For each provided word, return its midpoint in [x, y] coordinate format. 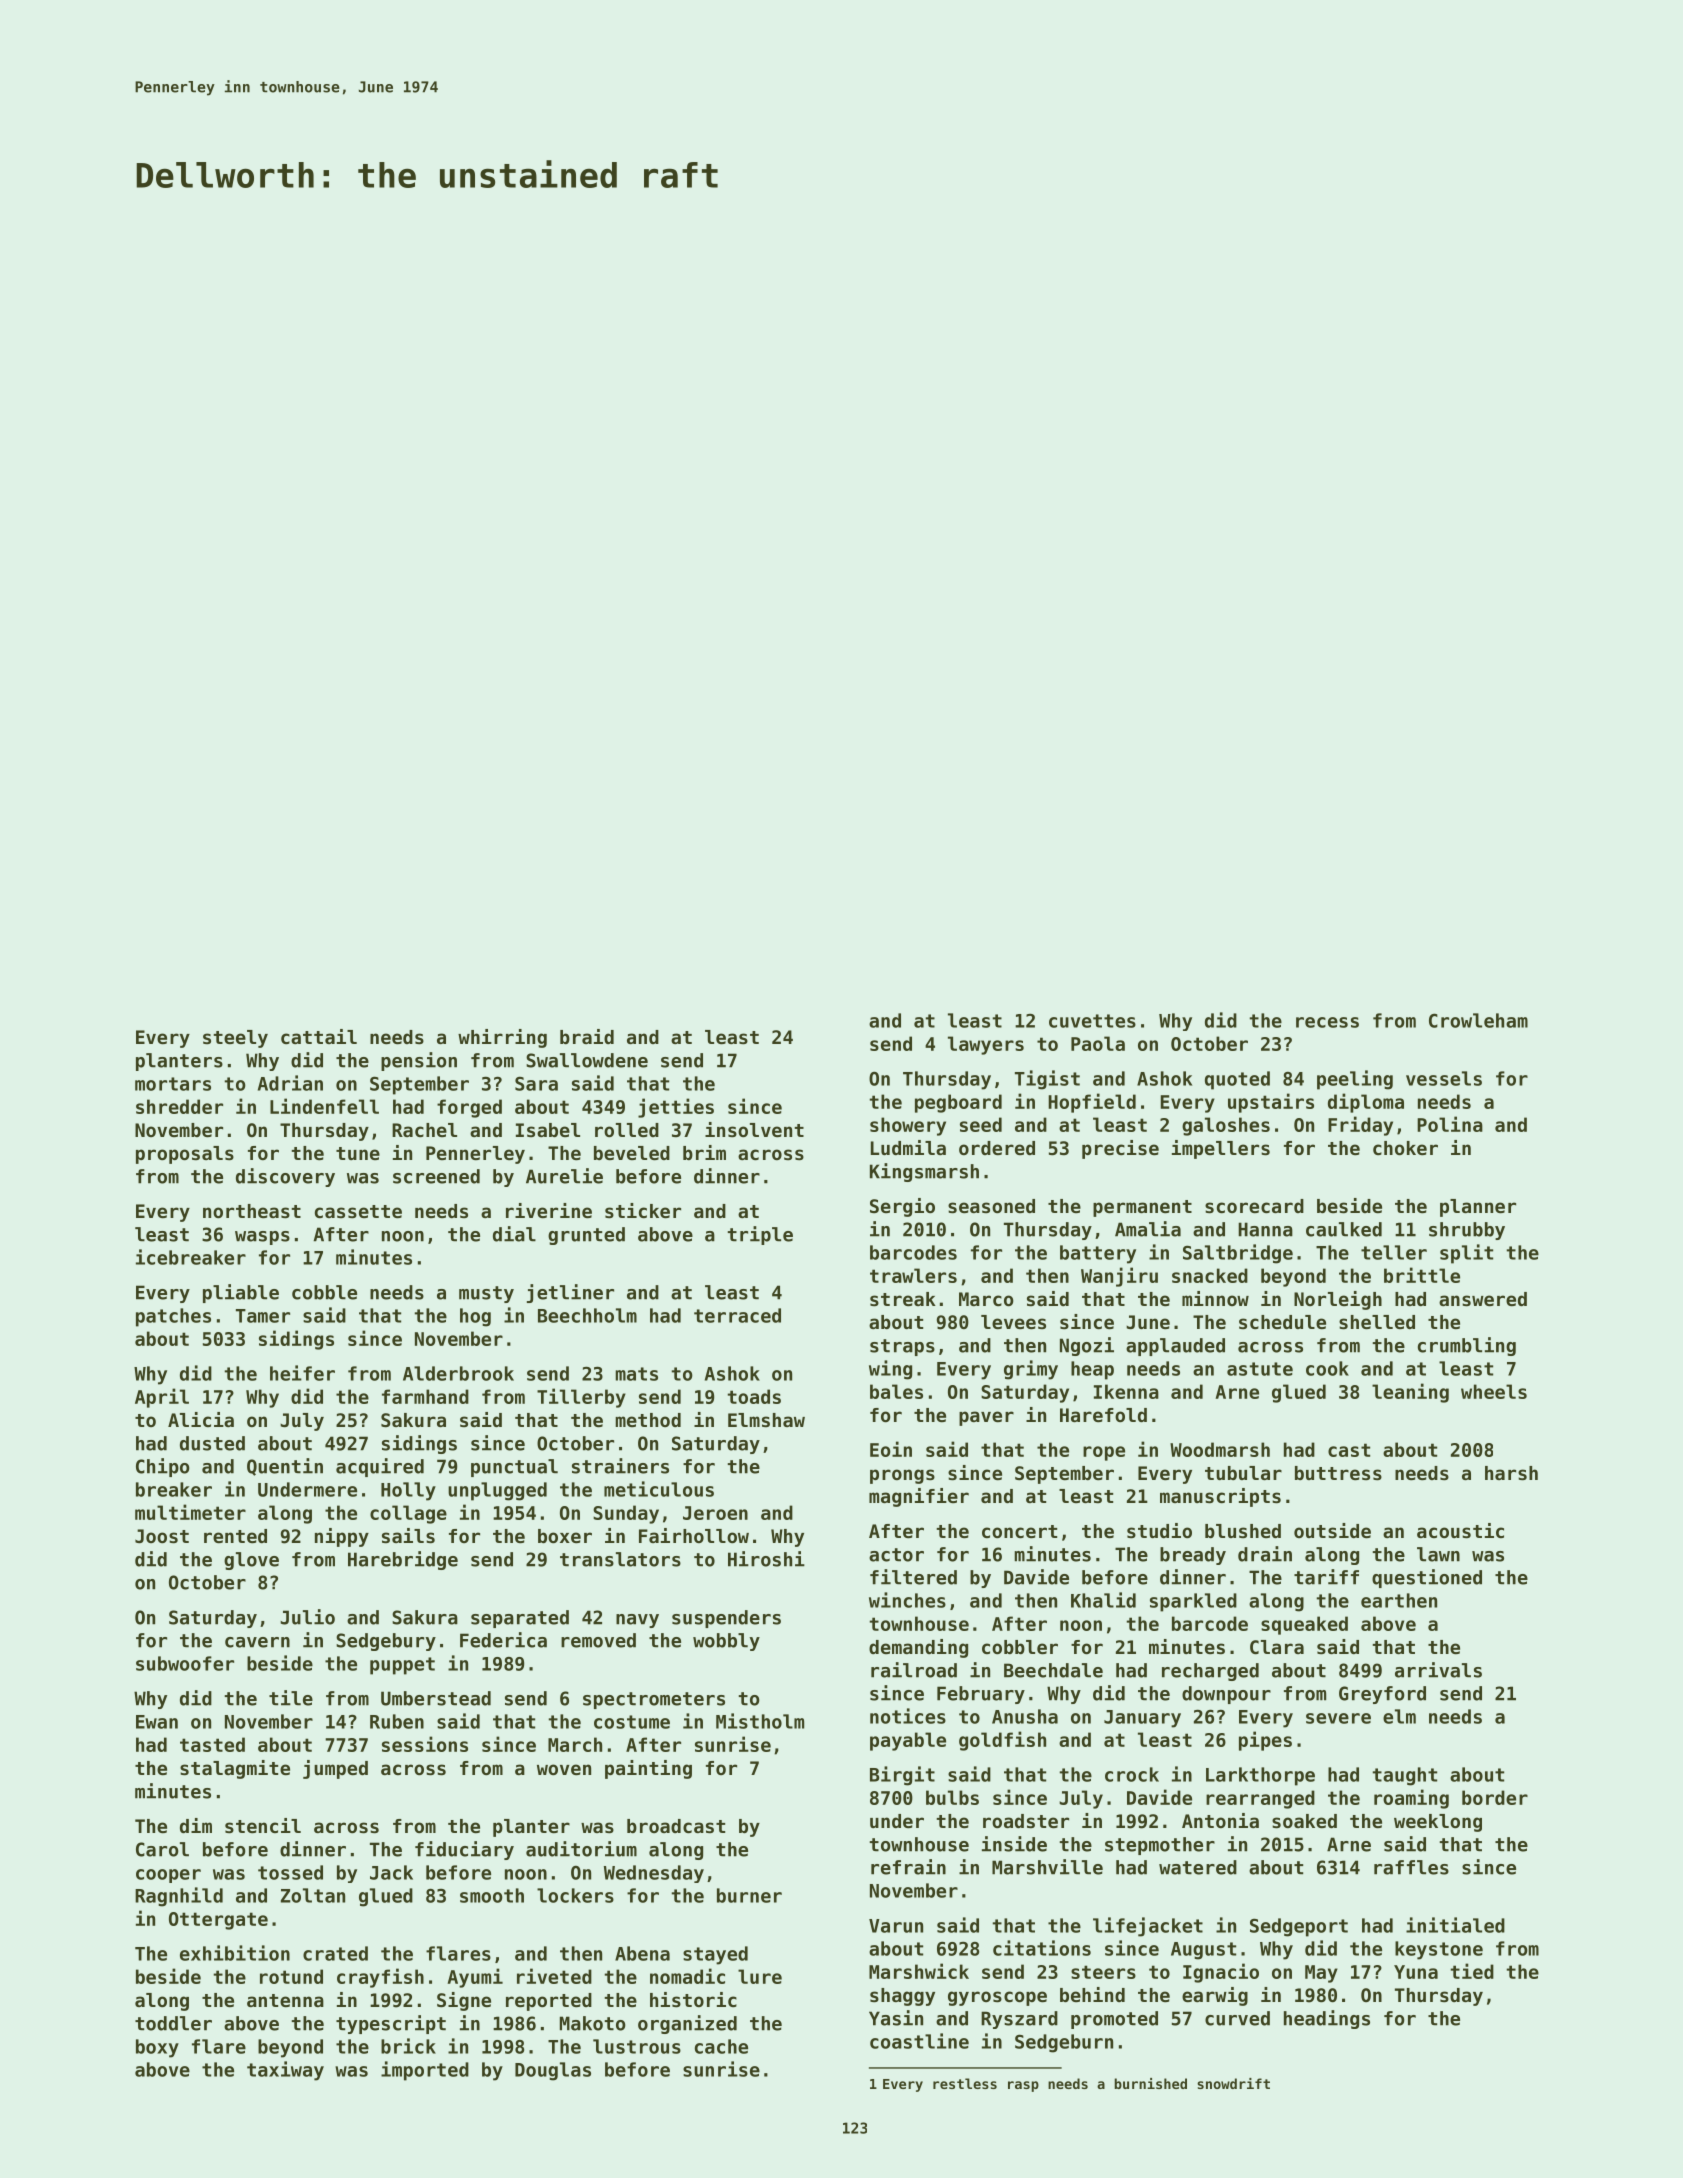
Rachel [424, 1130]
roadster [1026, 1821]
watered [1198, 1867]
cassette [358, 1212]
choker [1405, 1148]
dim [196, 1825]
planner [1478, 1208]
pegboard [958, 1103]
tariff [1326, 1577]
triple [760, 1235]
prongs [902, 1476]
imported [425, 2071]
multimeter [190, 1512]
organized [687, 2024]
